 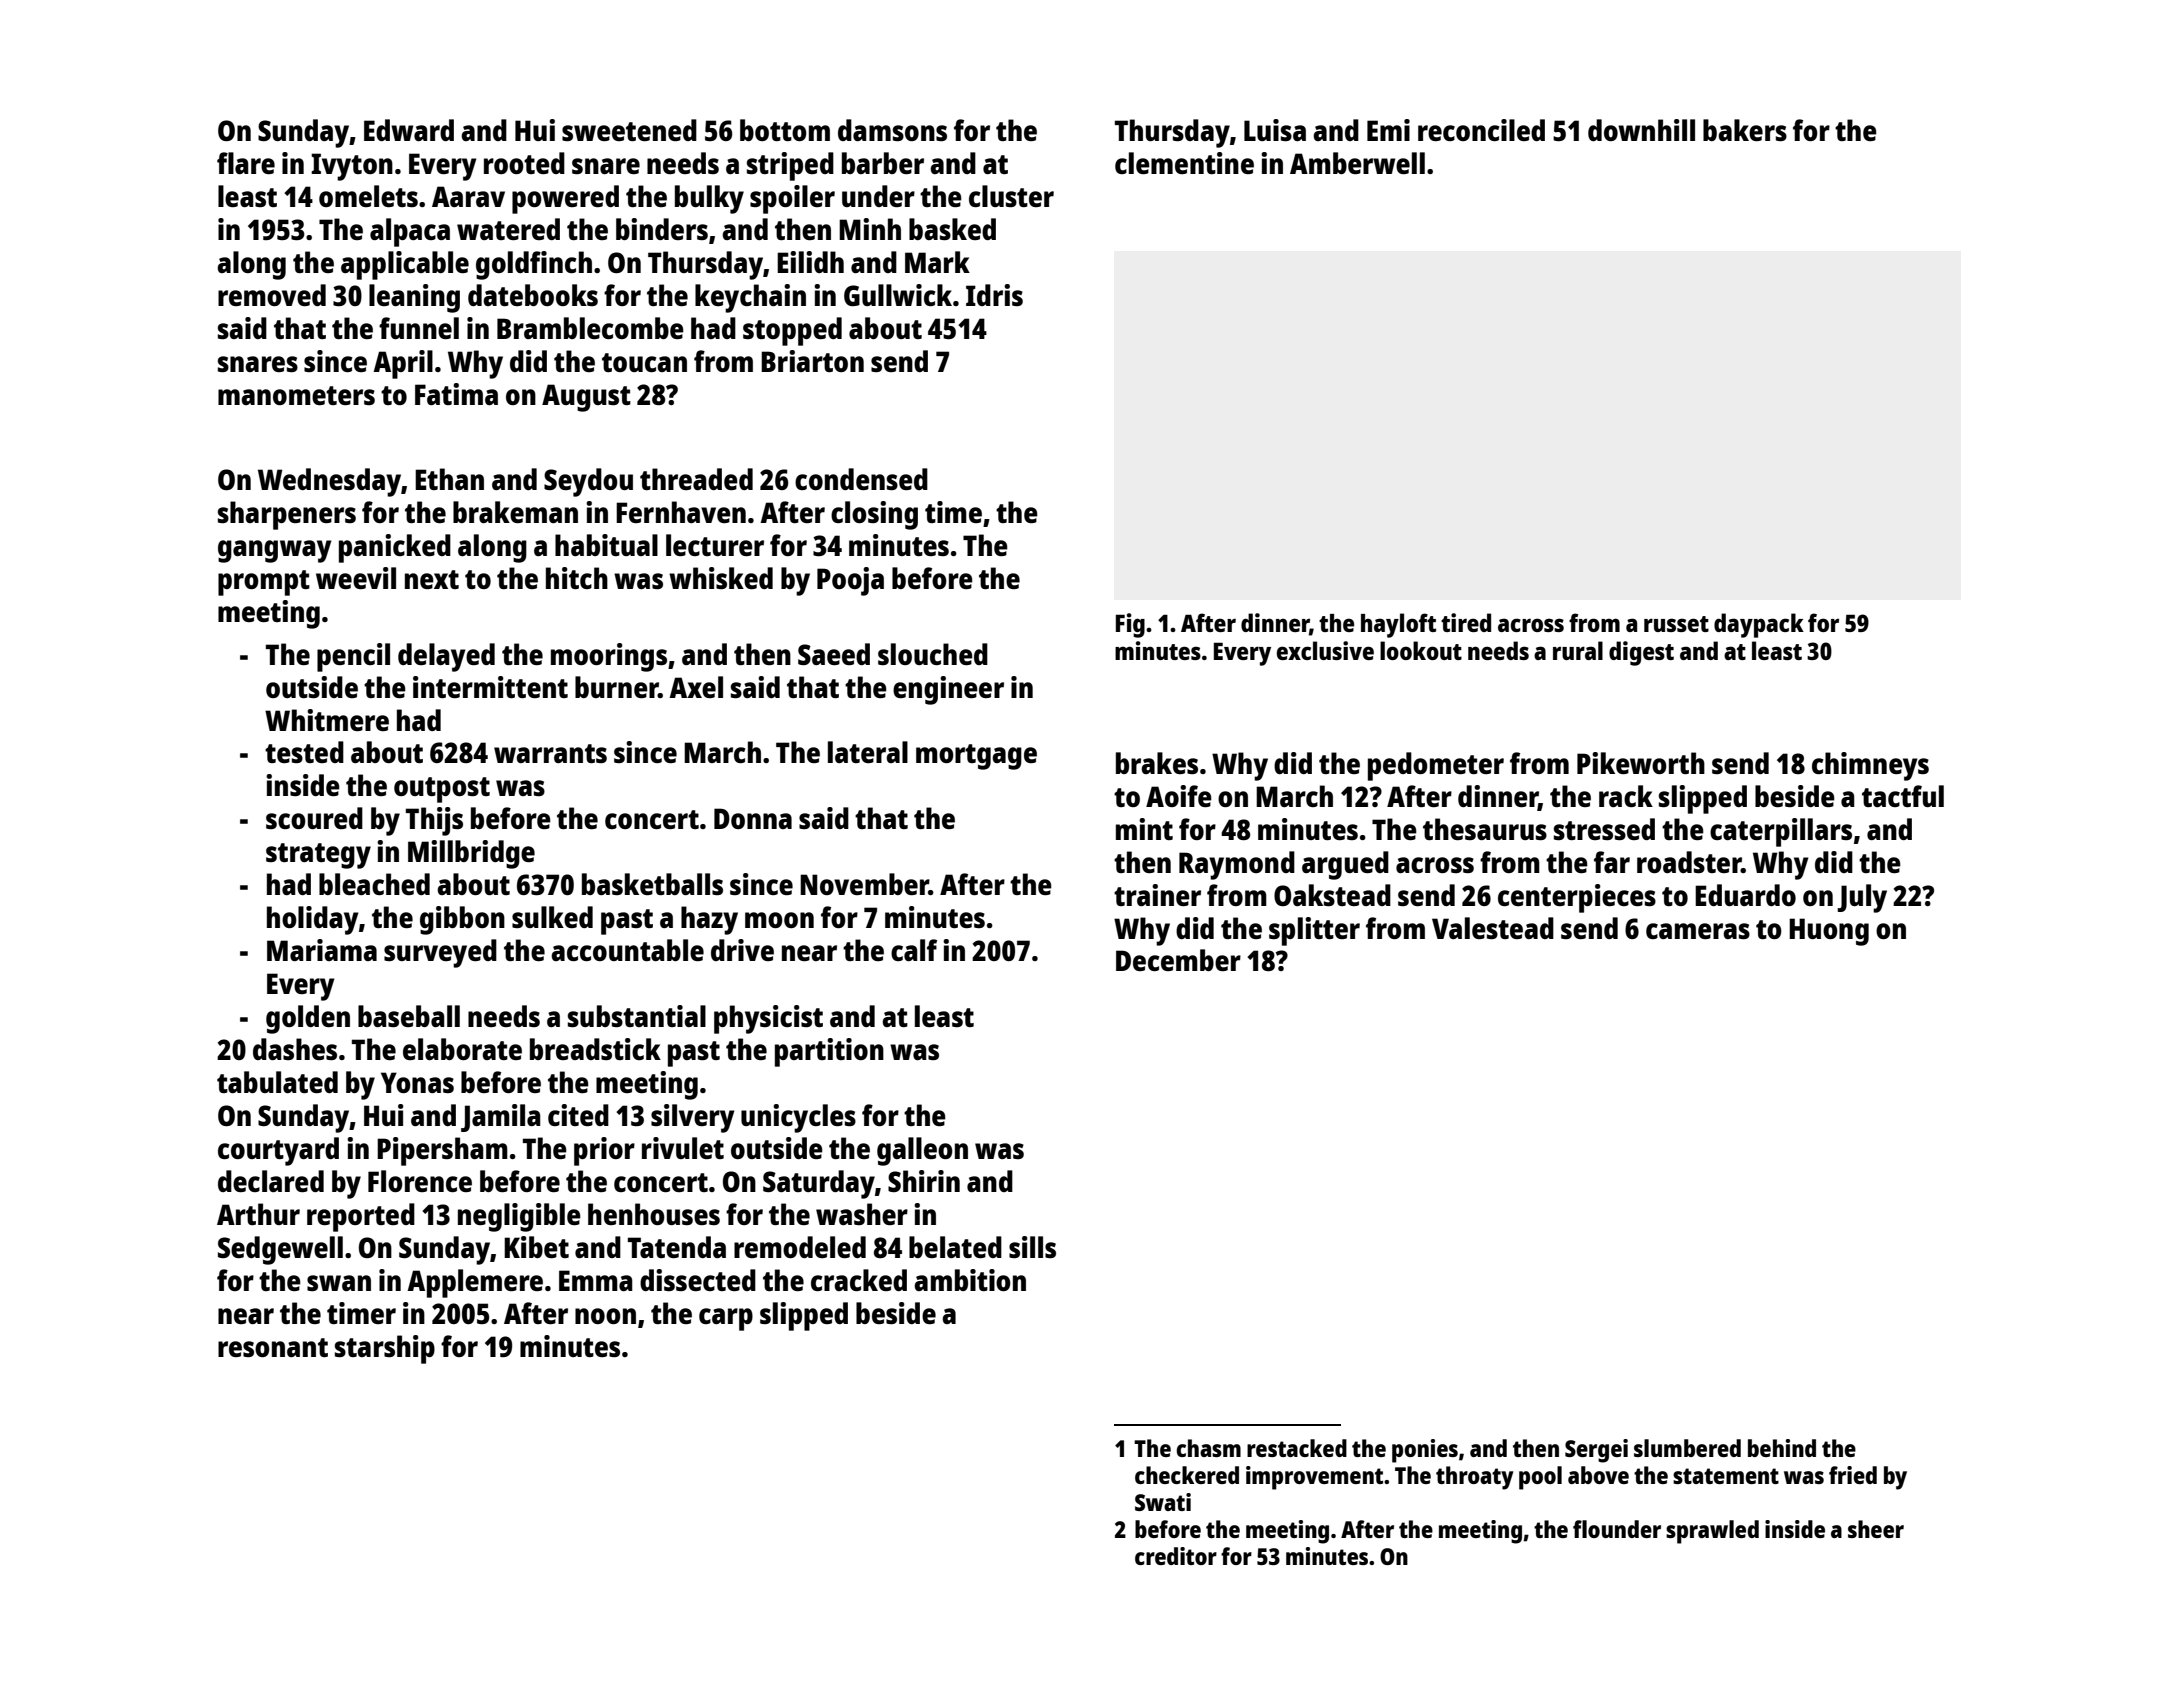 I want to click on delayed, so click(x=446, y=657).
